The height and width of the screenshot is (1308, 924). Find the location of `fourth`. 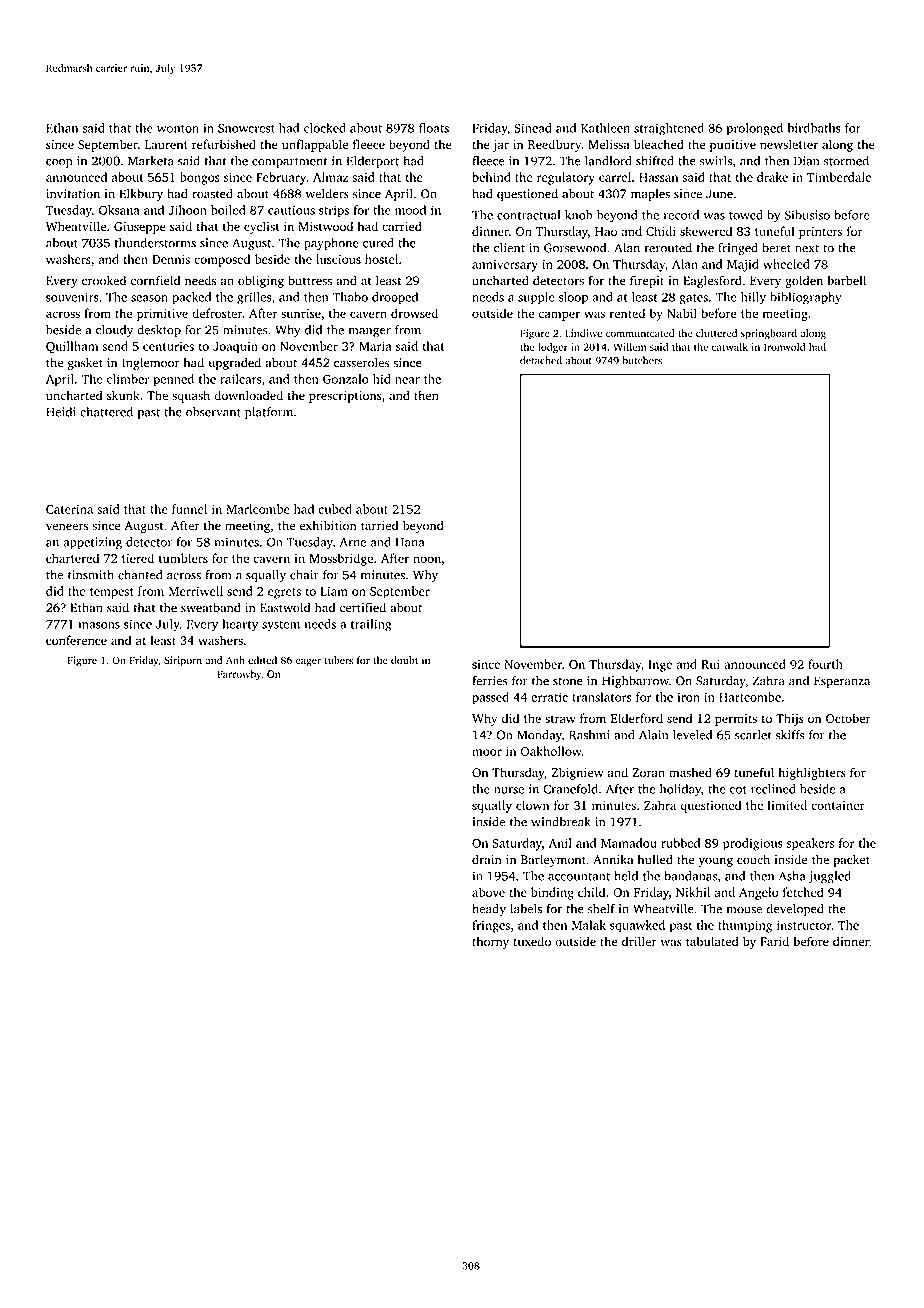

fourth is located at coordinates (825, 664).
